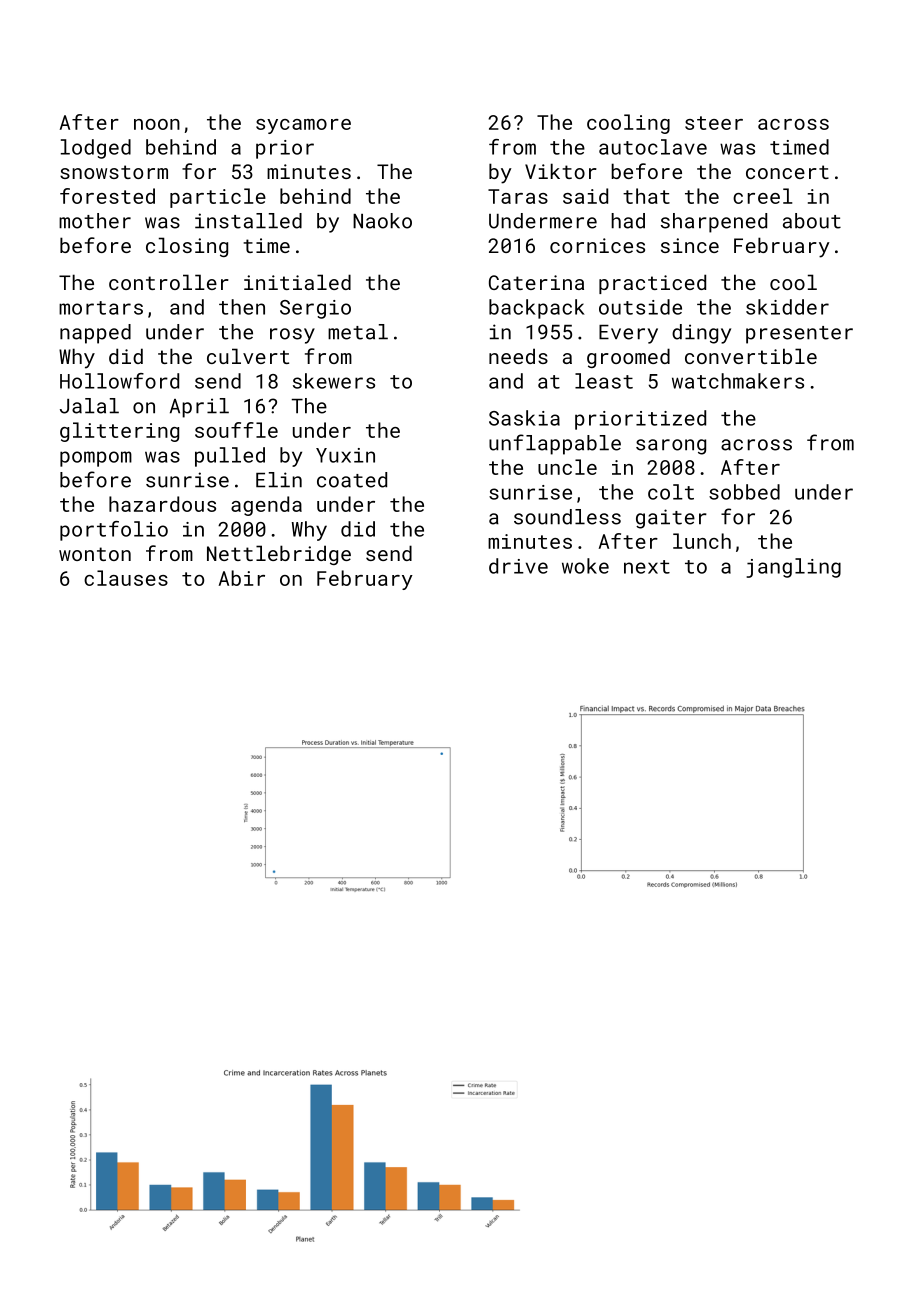  Describe the element at coordinates (738, 381) in the screenshot. I see `watchmakers` at that location.
